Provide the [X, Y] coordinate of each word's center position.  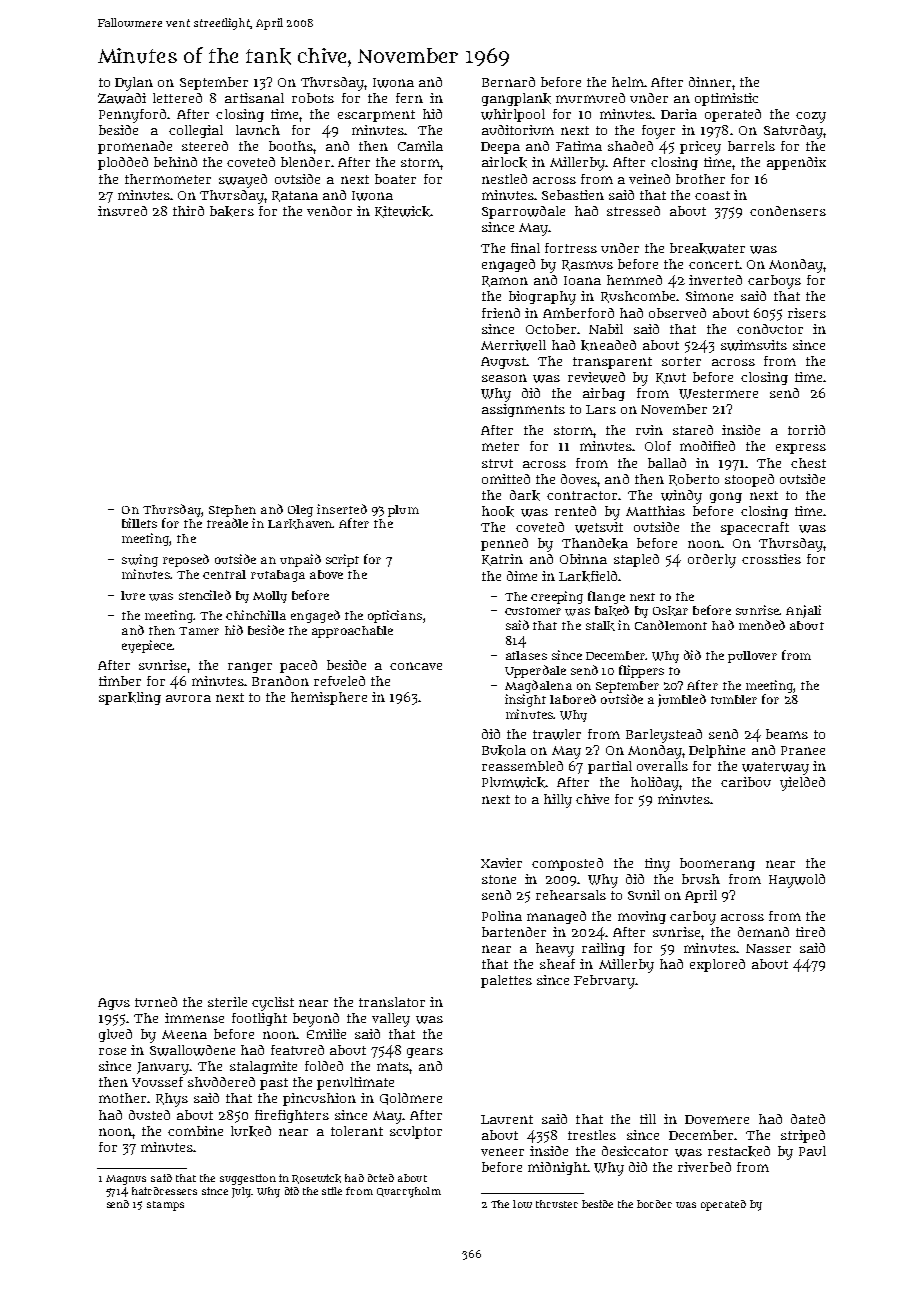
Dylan [134, 84]
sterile [227, 1002]
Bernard [508, 82]
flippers [641, 671]
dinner [710, 82]
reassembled [522, 766]
